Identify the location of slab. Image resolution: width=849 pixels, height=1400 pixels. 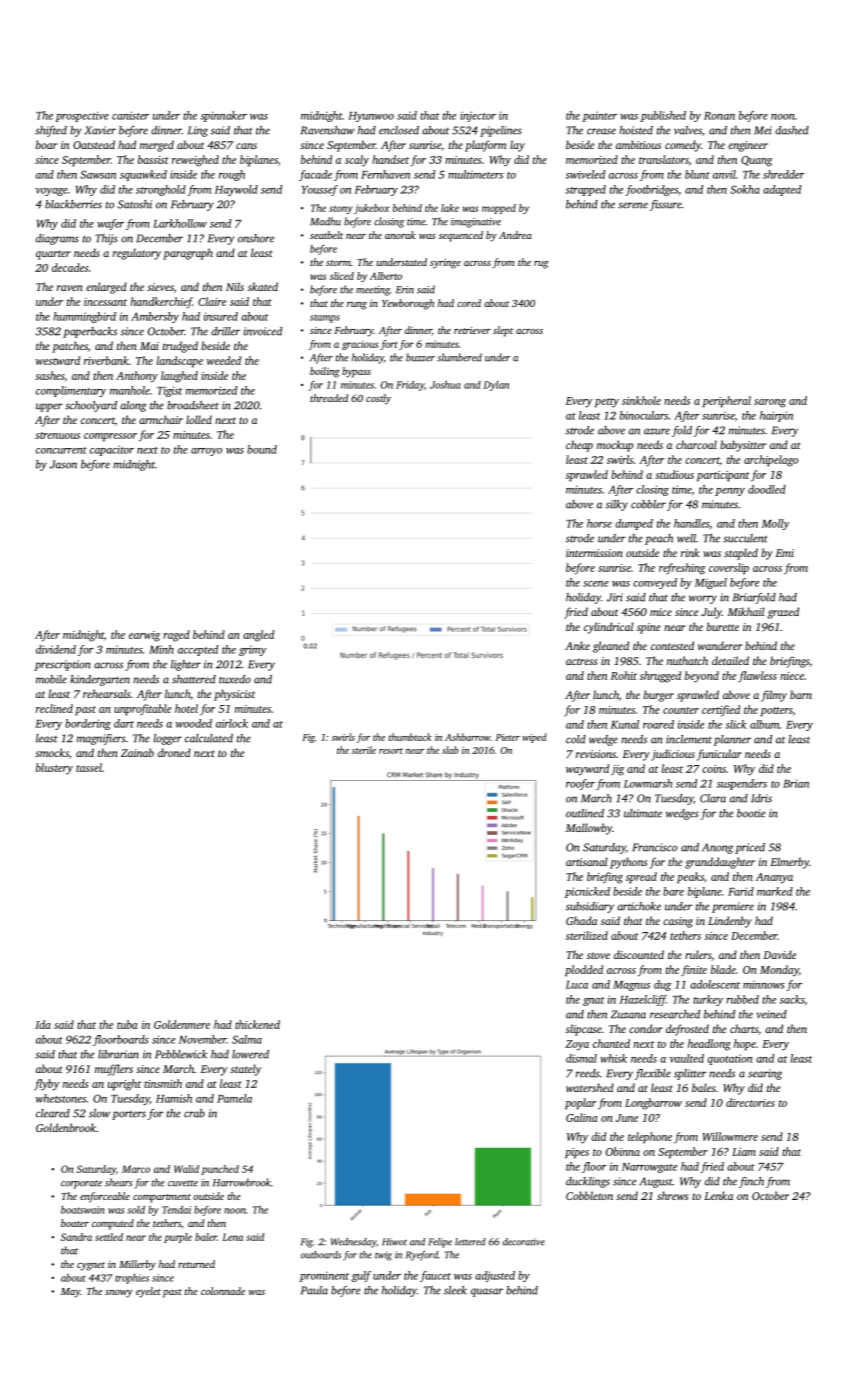
(450, 750).
